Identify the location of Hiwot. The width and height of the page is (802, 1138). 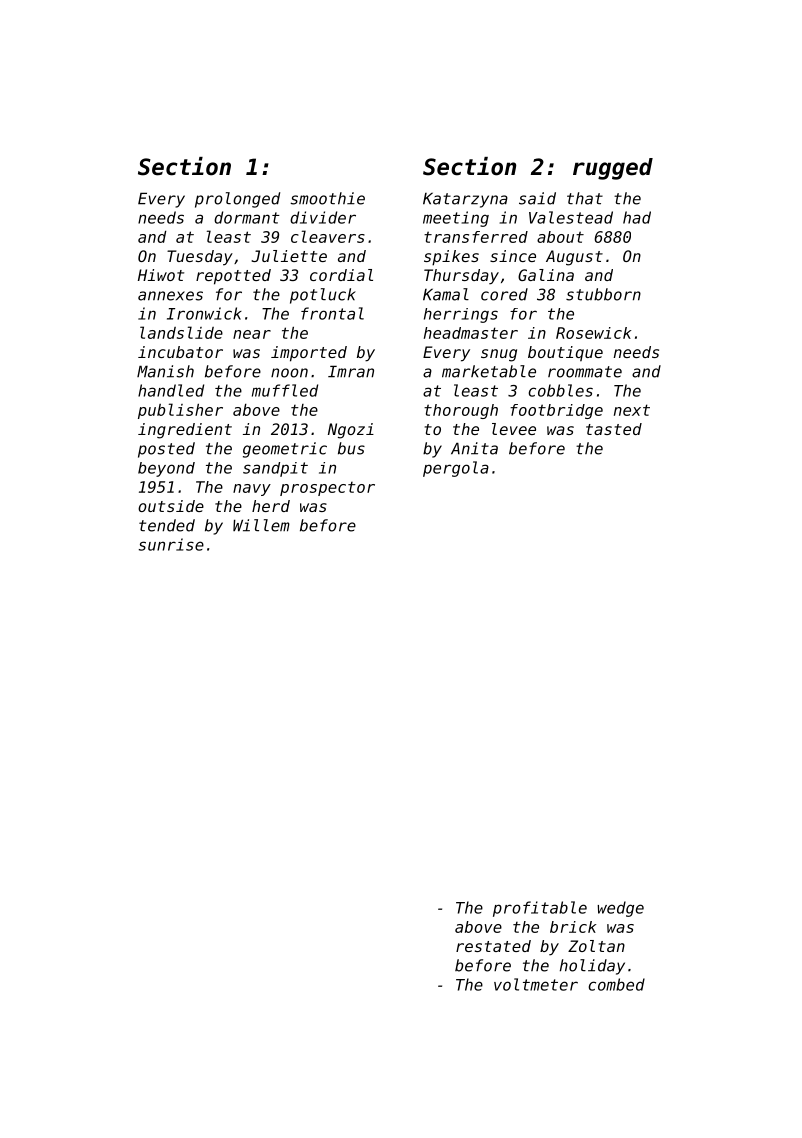
(161, 275).
